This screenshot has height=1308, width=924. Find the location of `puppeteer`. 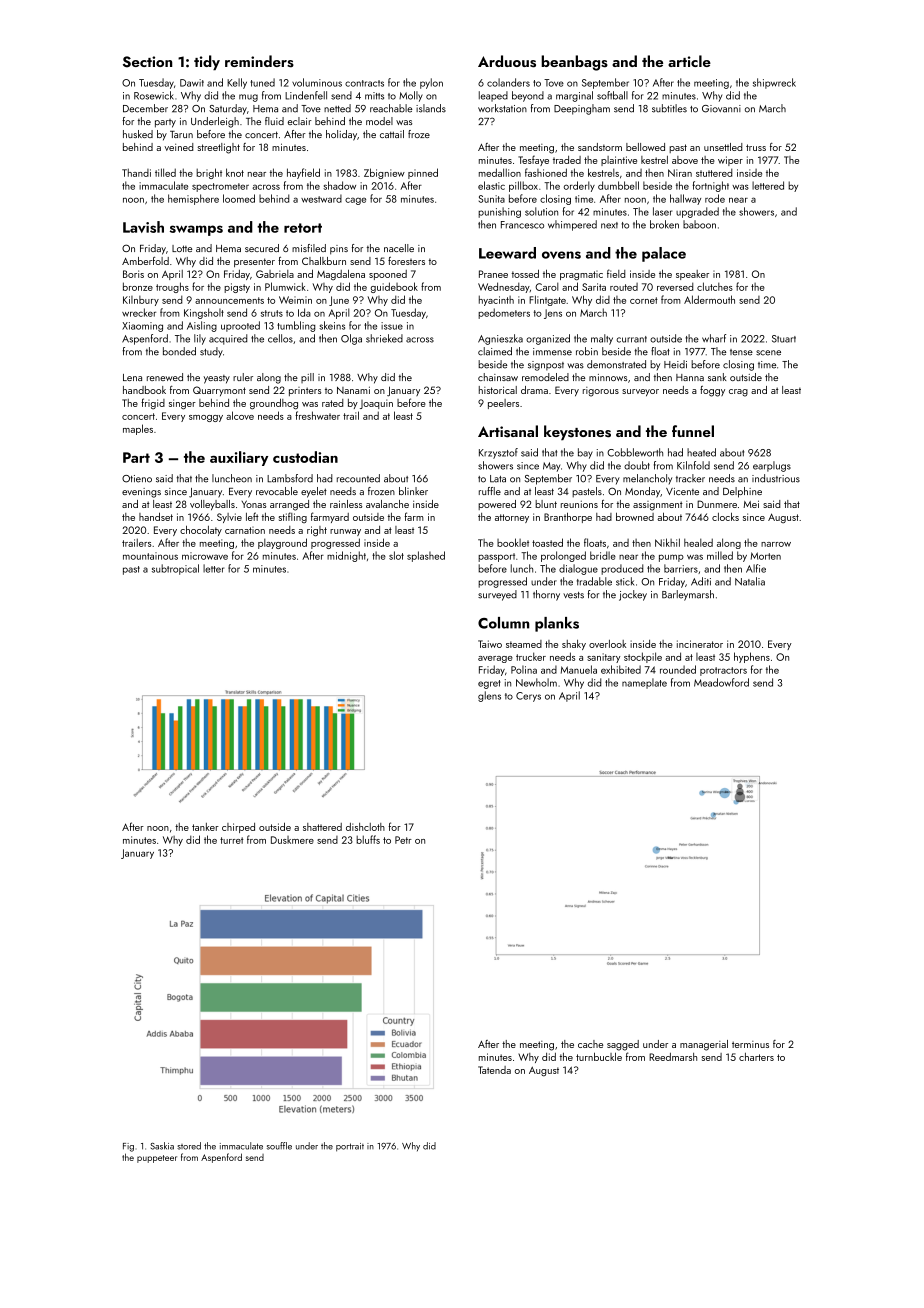

puppeteer is located at coordinates (157, 1159).
